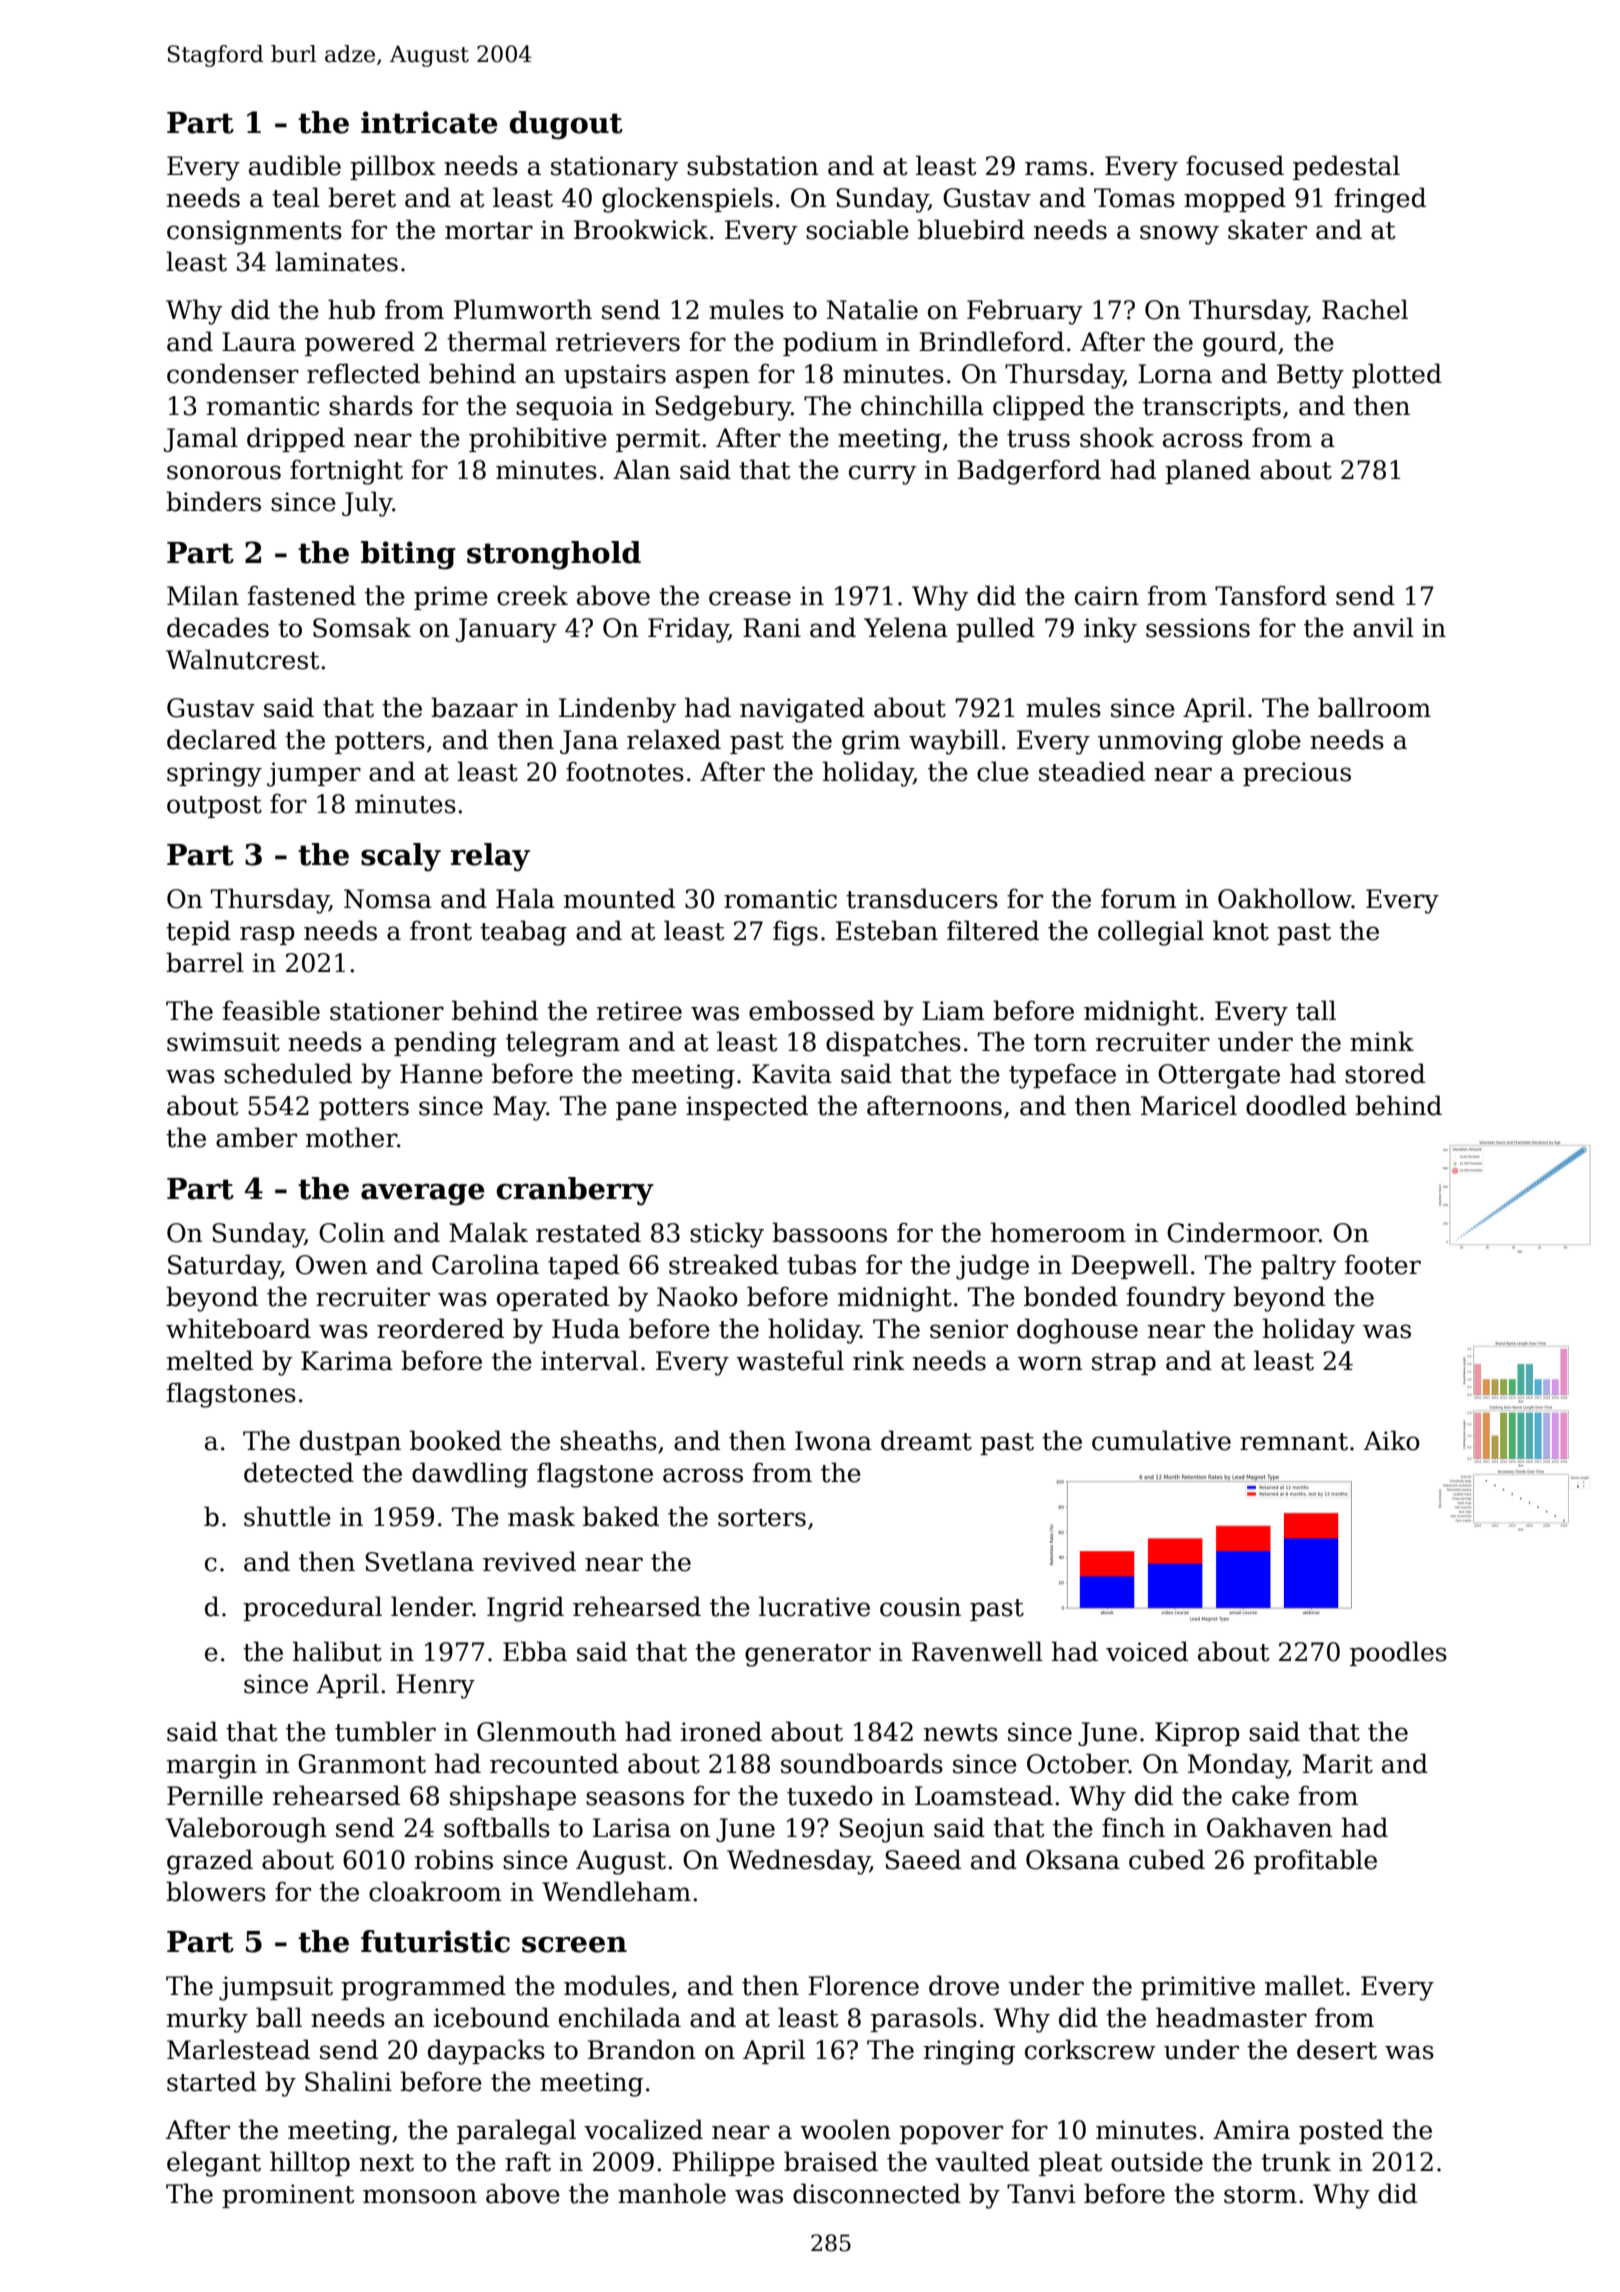 Image resolution: width=1620 pixels, height=2292 pixels. What do you see at coordinates (351, 309) in the image?
I see `hub` at bounding box center [351, 309].
